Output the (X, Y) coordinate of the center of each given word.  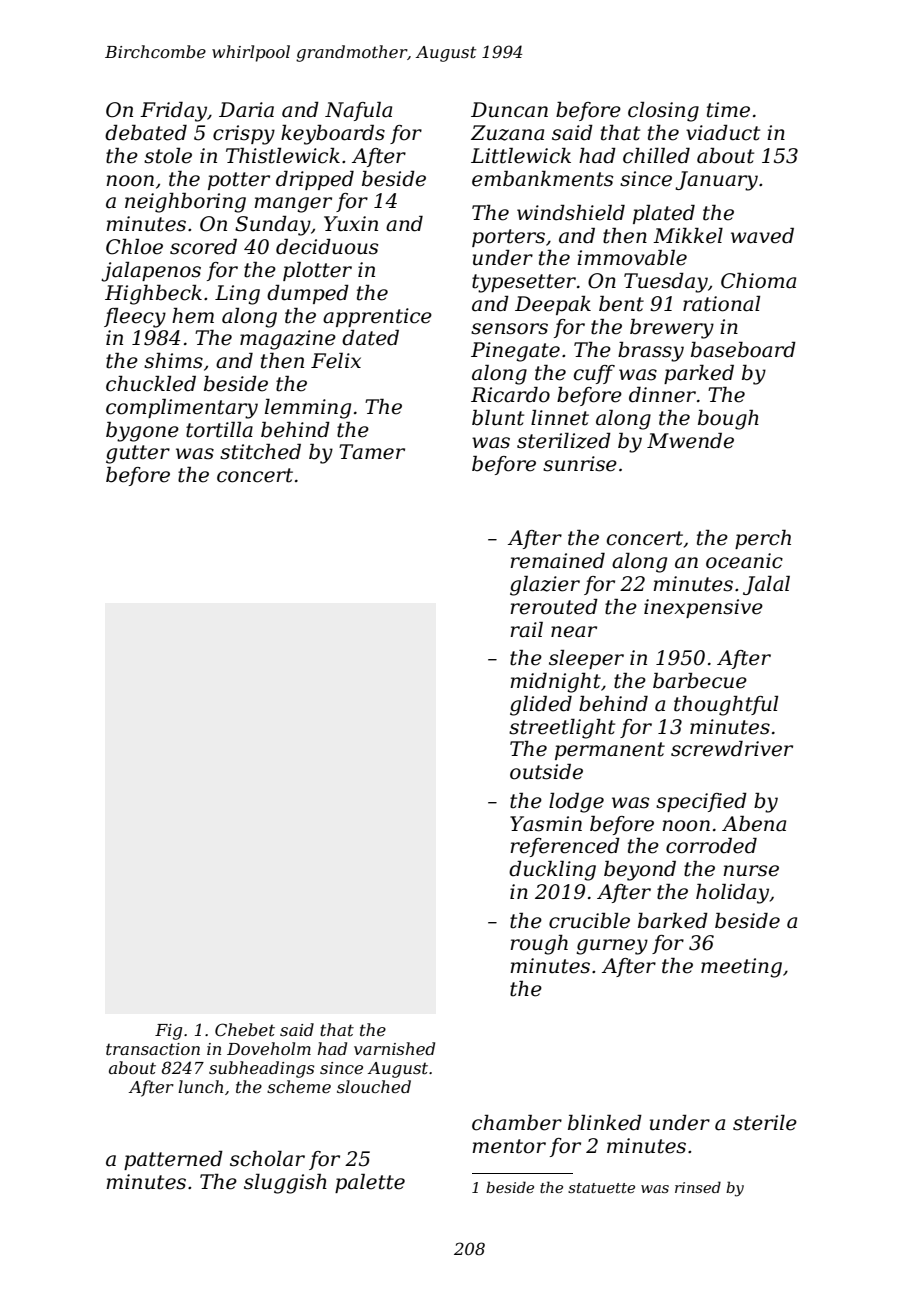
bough (728, 420)
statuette (601, 1188)
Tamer (372, 452)
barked (673, 921)
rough (539, 945)
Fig (168, 1032)
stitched (260, 452)
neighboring (185, 203)
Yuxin (351, 224)
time (728, 110)
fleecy (135, 318)
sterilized (564, 441)
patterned (173, 1160)
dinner (662, 395)
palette (370, 1183)
